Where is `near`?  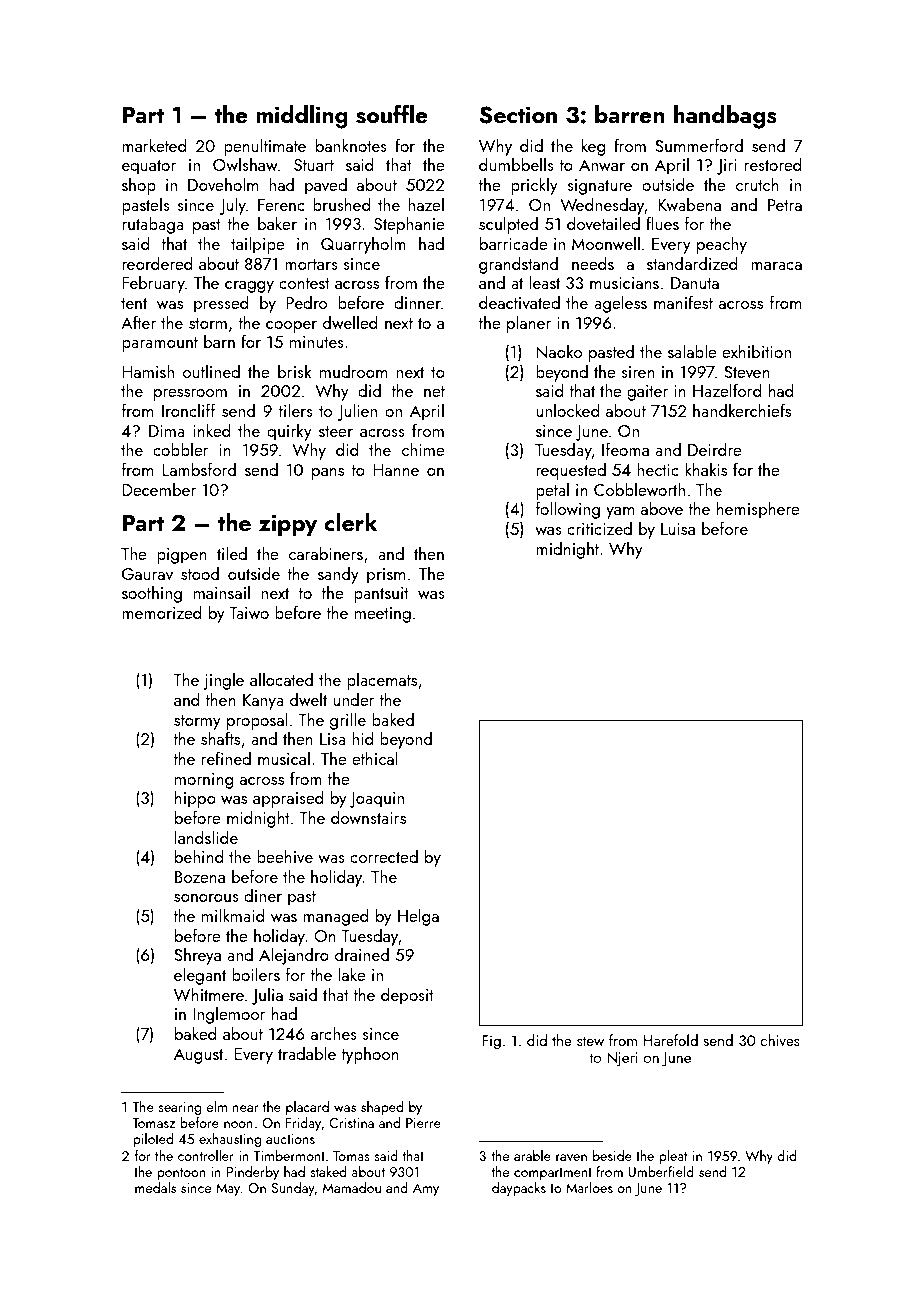
near is located at coordinates (245, 1108).
